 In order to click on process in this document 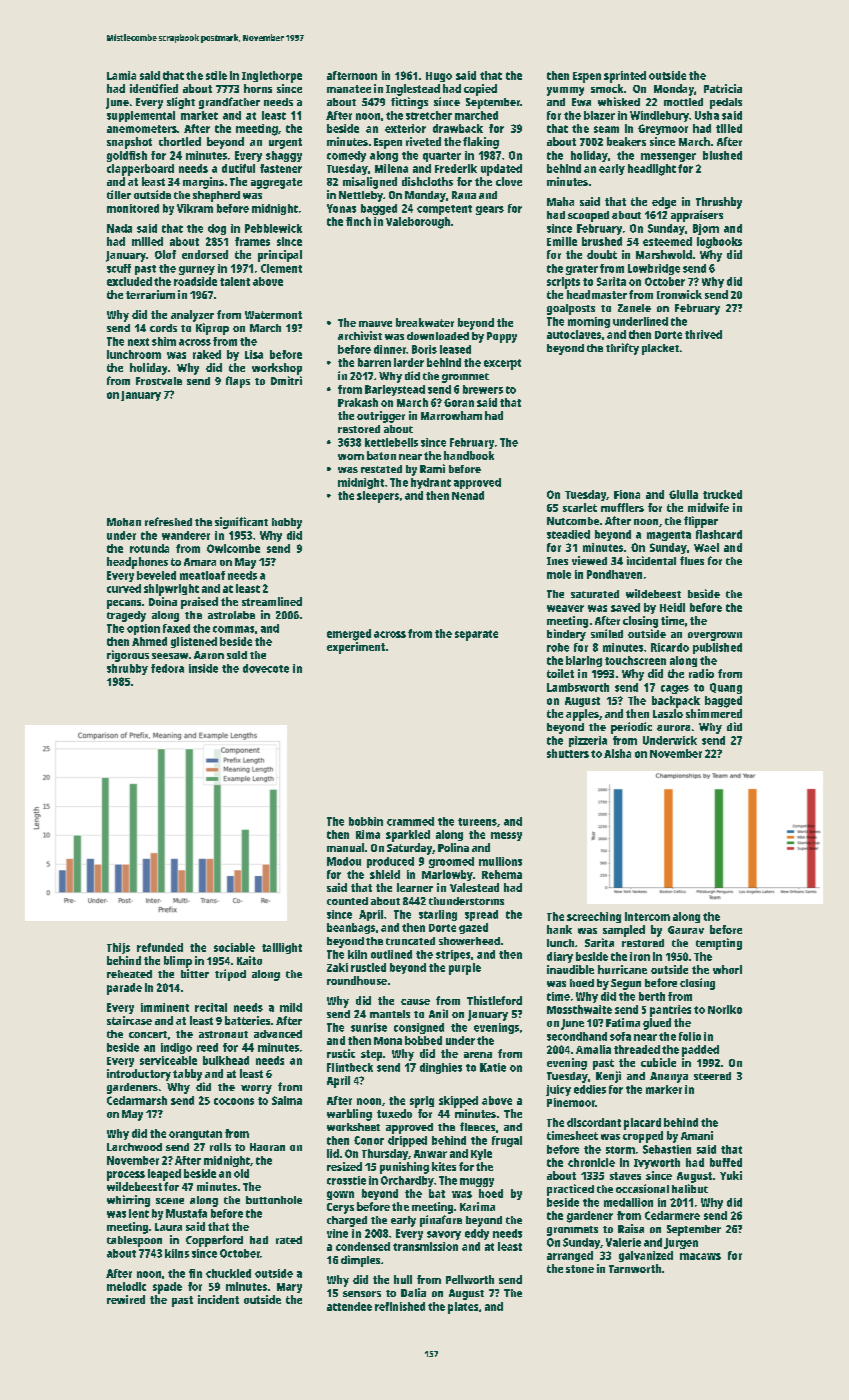, I will do `click(126, 1176)`.
